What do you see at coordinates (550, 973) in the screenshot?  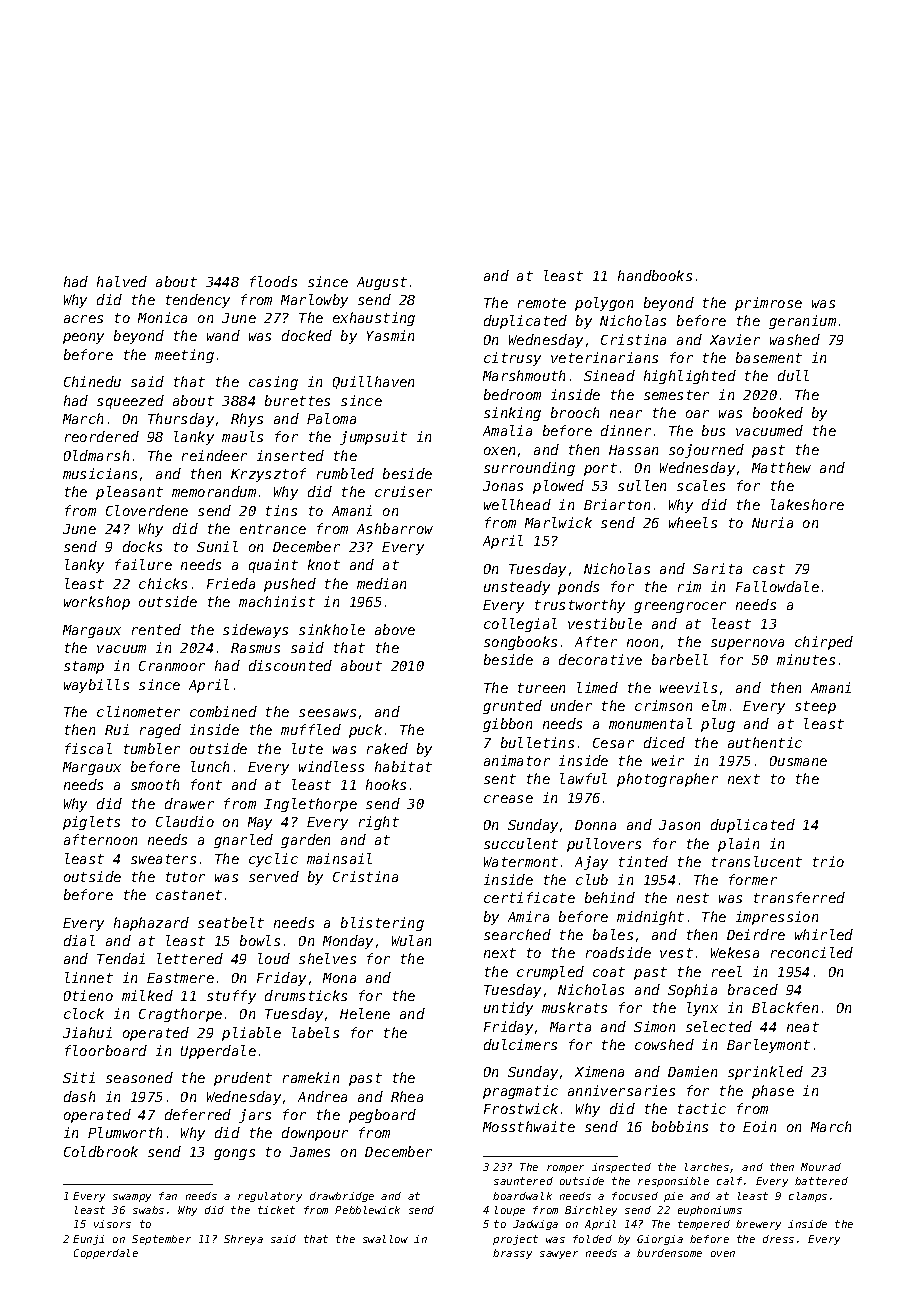 I see `crumpled` at bounding box center [550, 973].
